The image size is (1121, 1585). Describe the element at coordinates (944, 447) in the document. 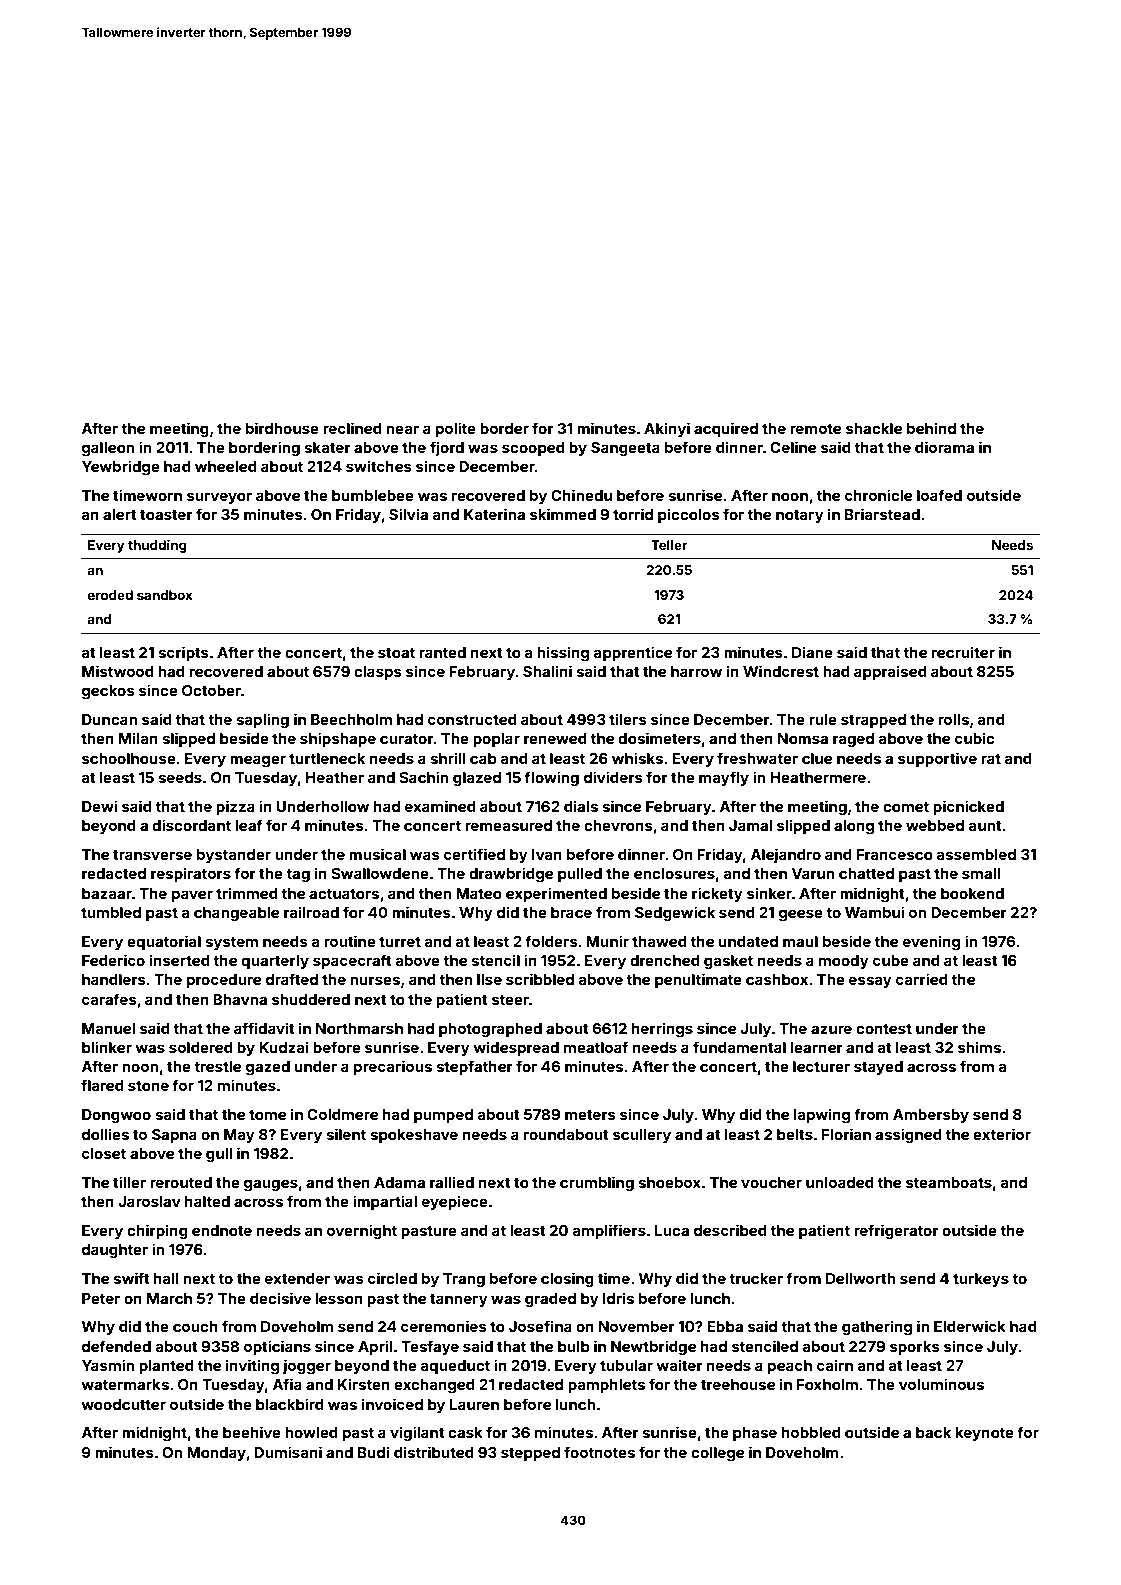

I see `diorama` at that location.
